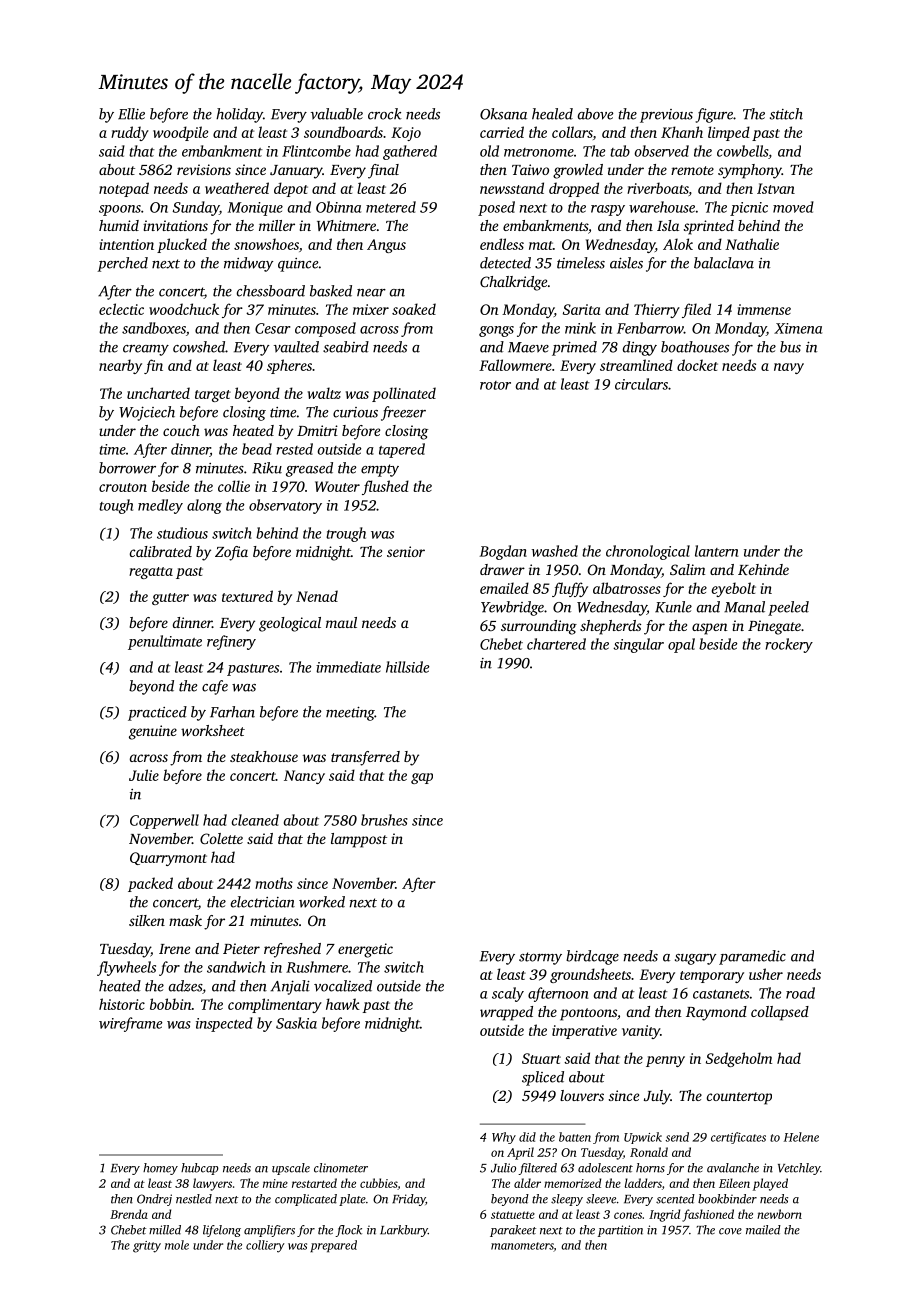 The width and height of the page is (924, 1308). I want to click on Why, so click(504, 1138).
